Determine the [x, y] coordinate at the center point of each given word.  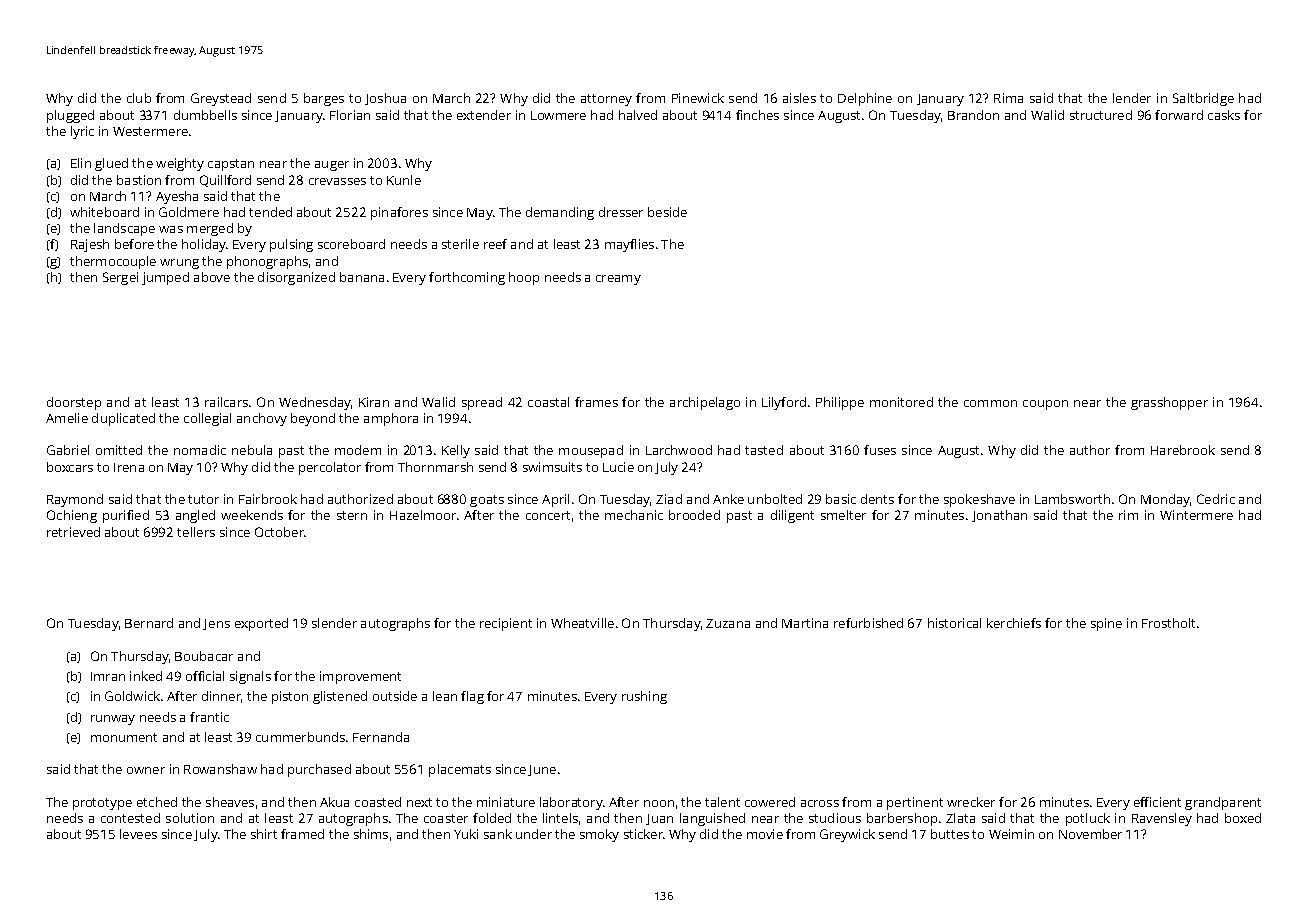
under [534, 834]
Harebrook [1183, 450]
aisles [799, 98]
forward [1179, 115]
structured [1101, 115]
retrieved [73, 532]
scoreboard [351, 244]
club [139, 98]
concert [548, 515]
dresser [621, 212]
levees [138, 834]
